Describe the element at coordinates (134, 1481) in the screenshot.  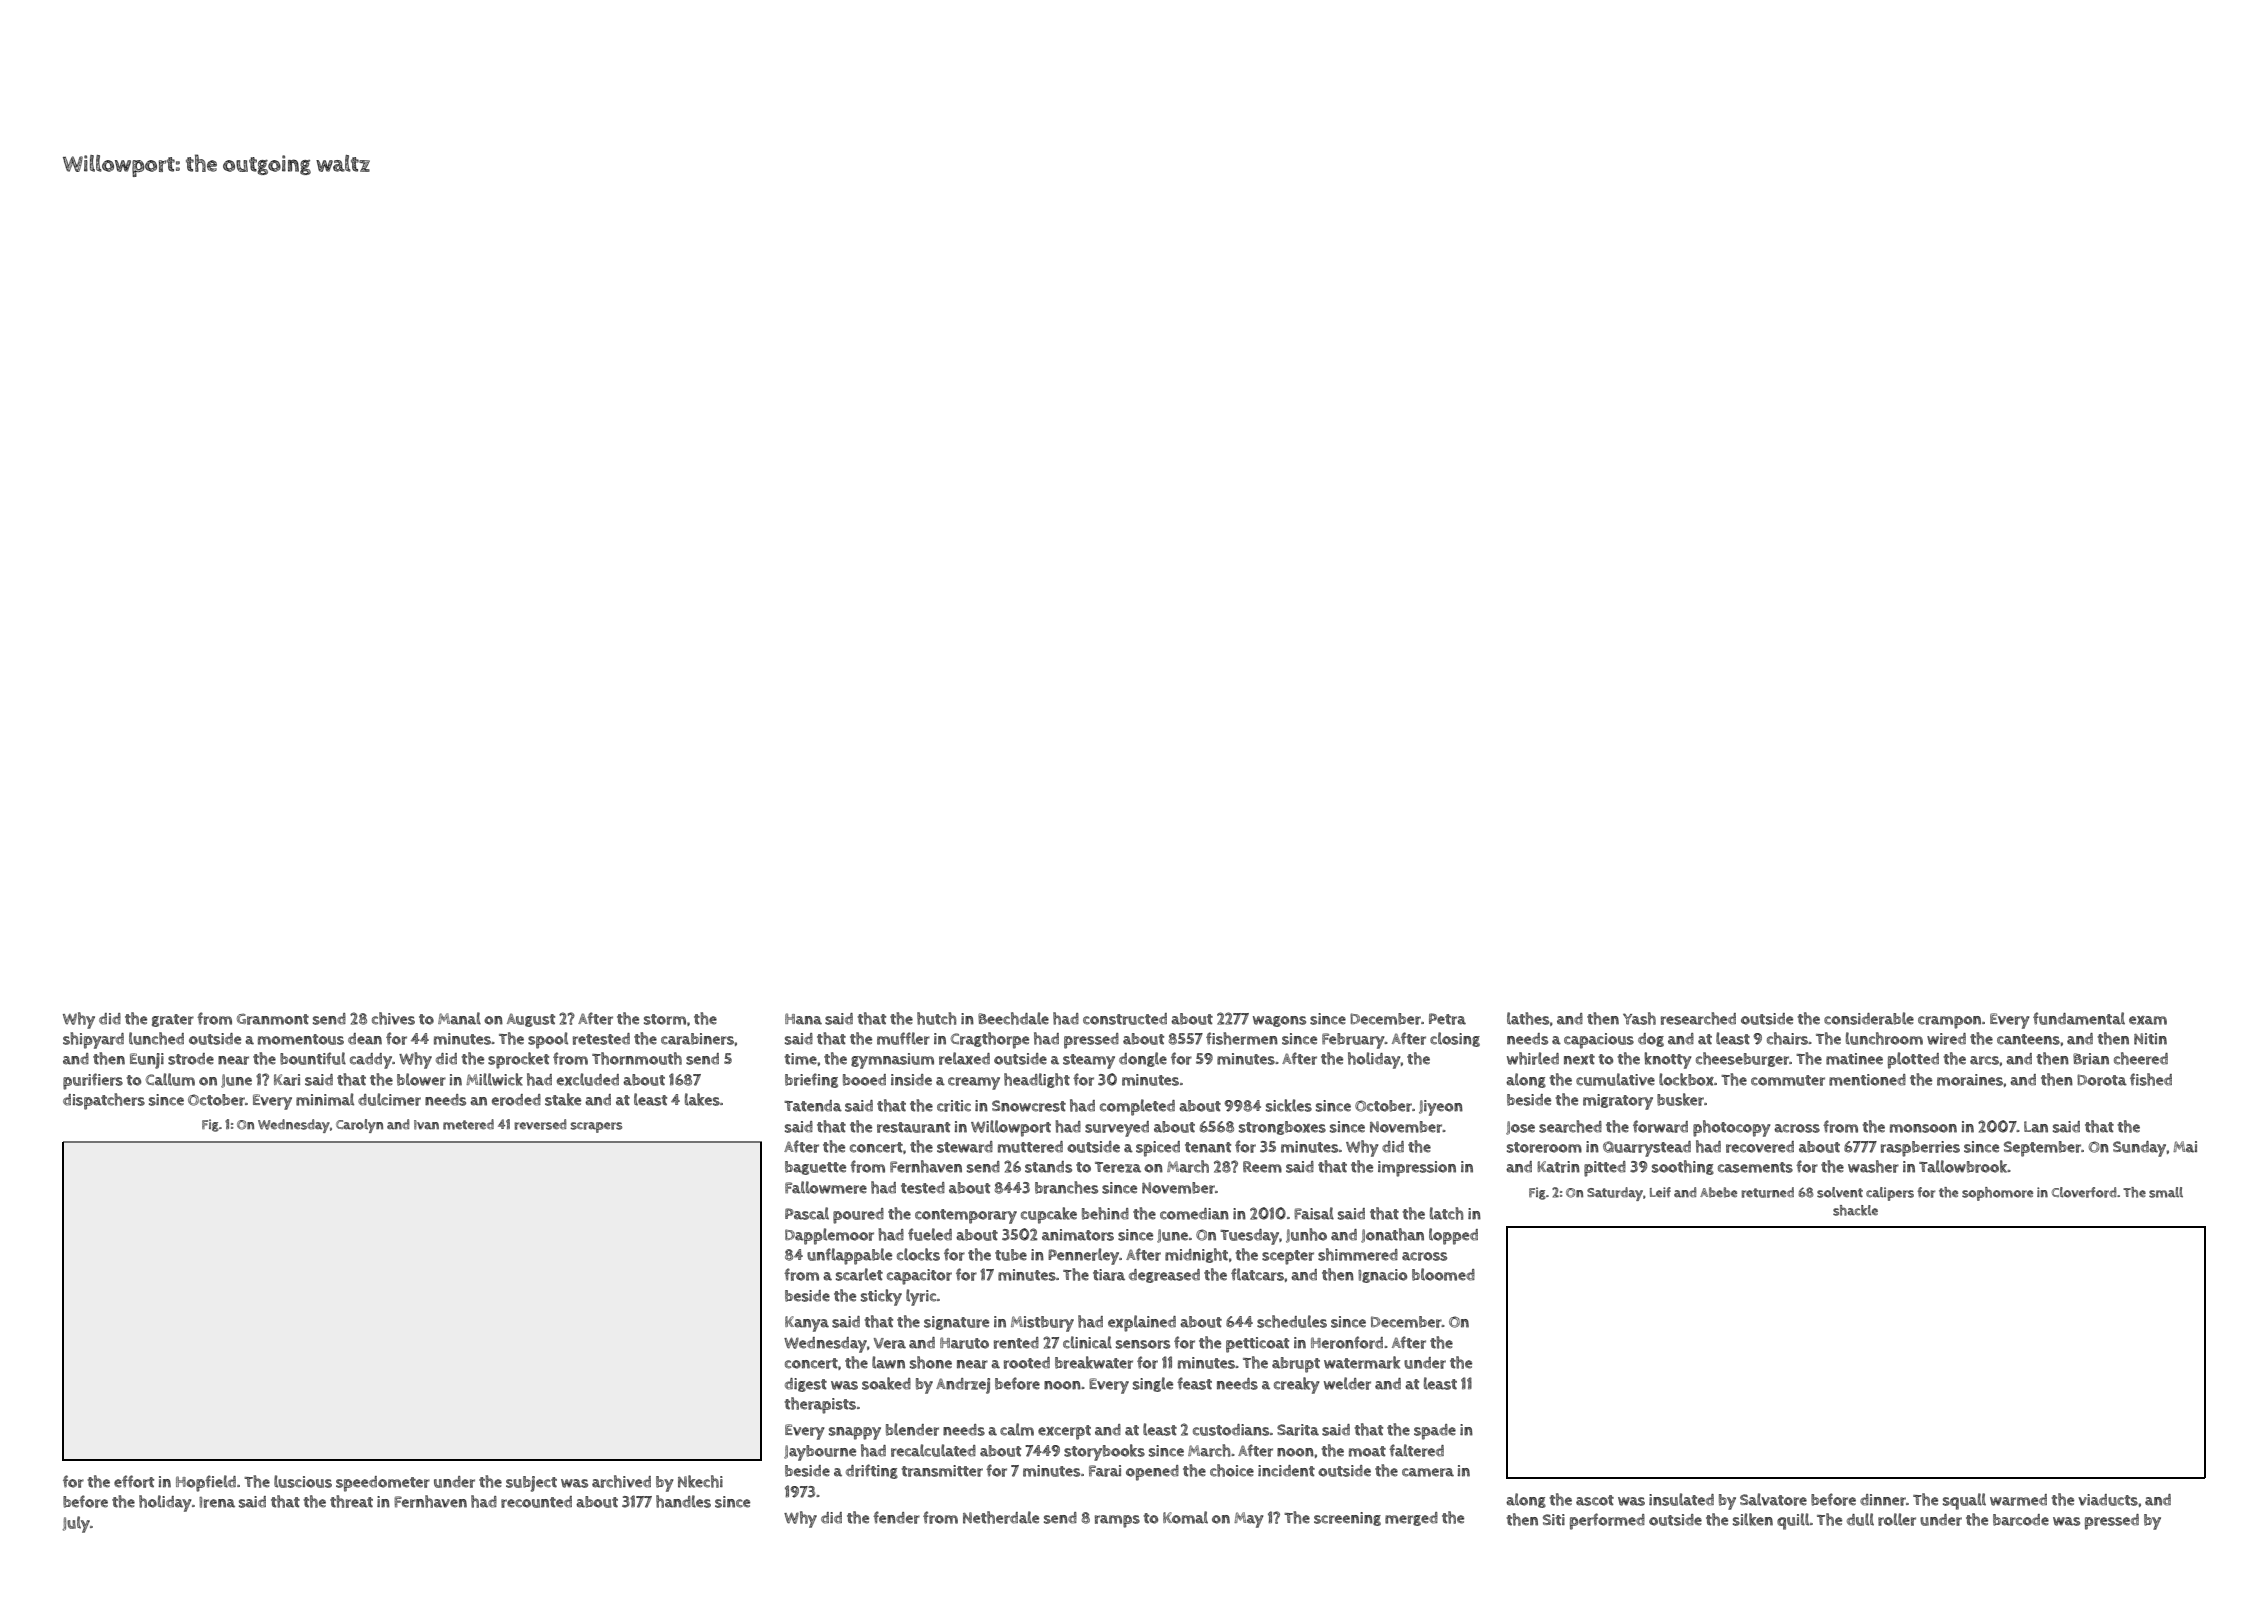
I see `effort` at that location.
